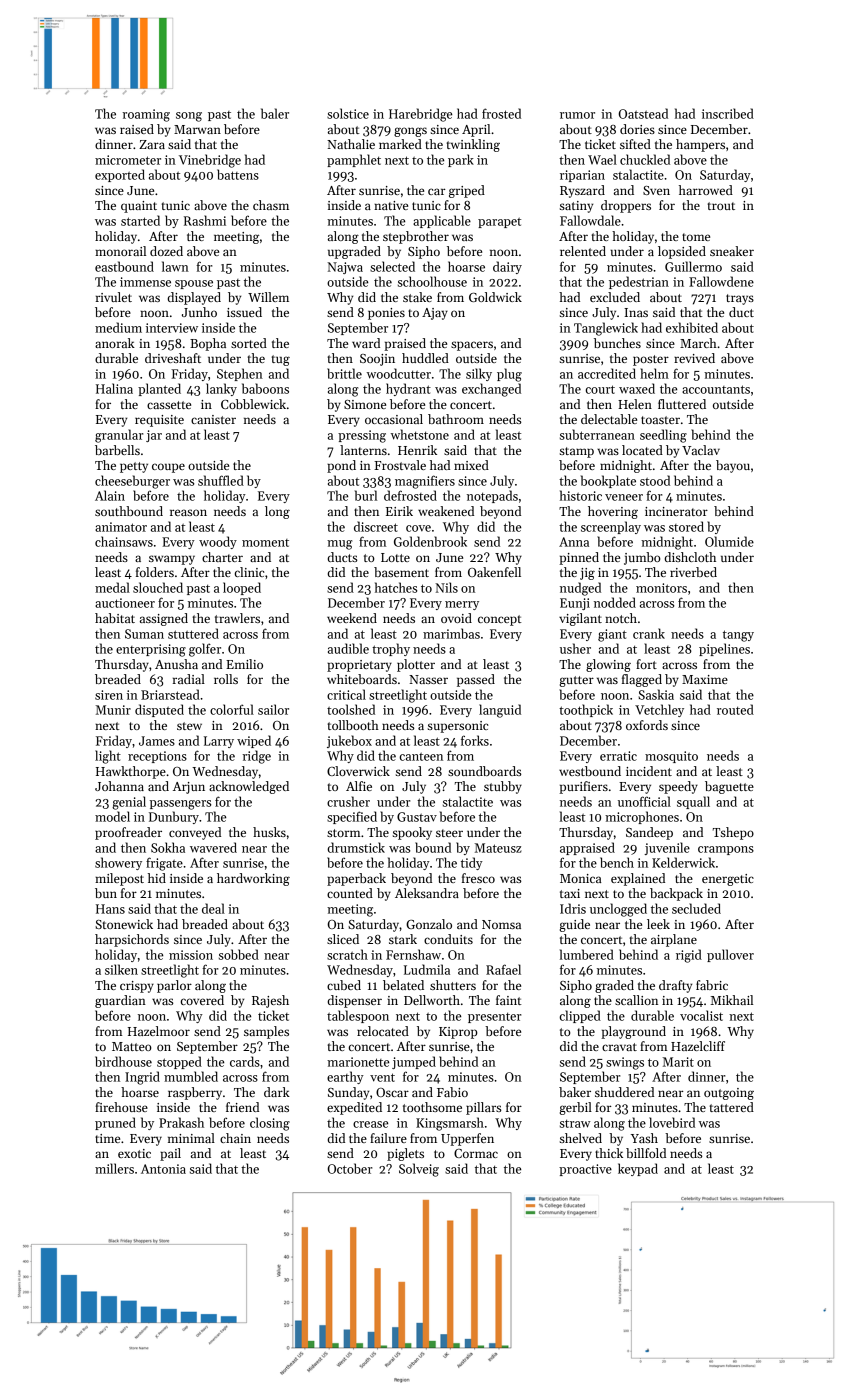 The image size is (849, 1400). I want to click on jumped, so click(414, 1062).
